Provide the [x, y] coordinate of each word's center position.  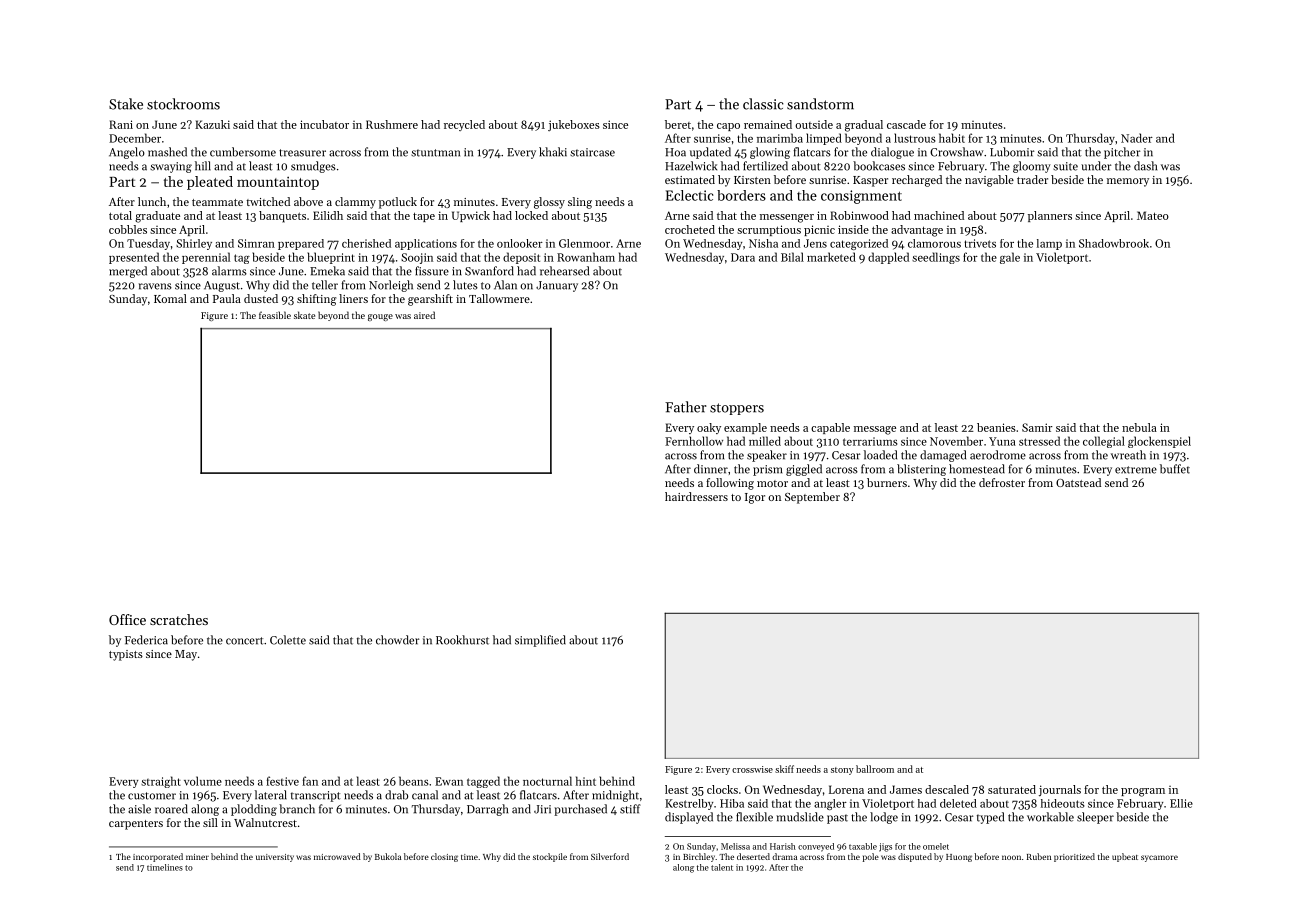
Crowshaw [956, 152]
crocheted [690, 229]
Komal [170, 298]
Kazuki [212, 124]
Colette [288, 640]
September [812, 498]
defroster [1002, 482]
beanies [996, 427]
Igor [755, 498]
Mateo [1153, 215]
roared [171, 809]
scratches [179, 619]
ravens [155, 286]
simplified [540, 641]
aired [424, 315]
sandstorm [820, 104]
